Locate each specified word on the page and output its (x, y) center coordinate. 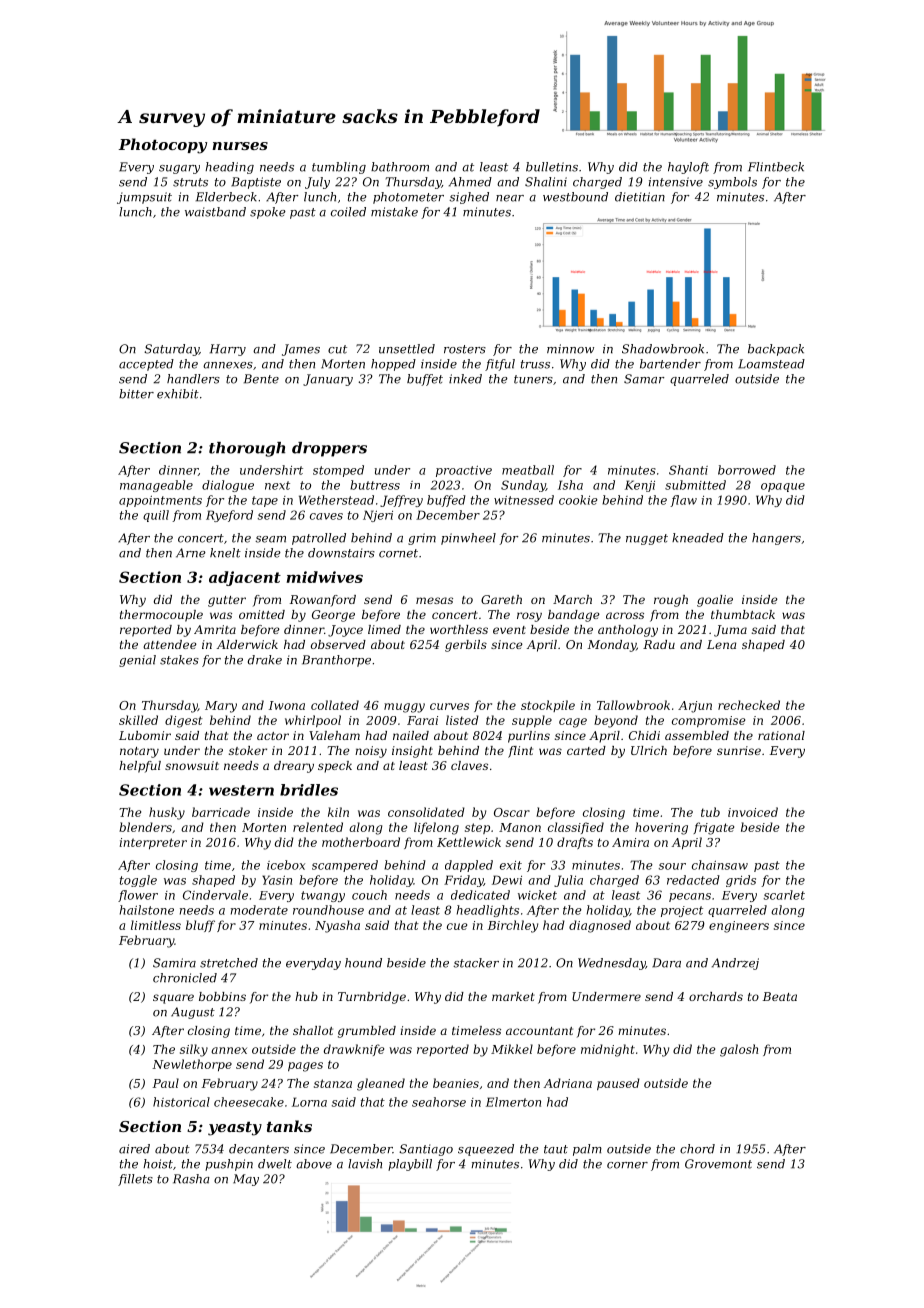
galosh (739, 1050)
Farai (422, 720)
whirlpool (313, 721)
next (277, 485)
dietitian (640, 197)
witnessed (524, 500)
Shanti (688, 470)
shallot (313, 1030)
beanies (456, 1083)
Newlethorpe (192, 1065)
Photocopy (163, 146)
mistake (394, 212)
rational (781, 735)
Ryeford (229, 516)
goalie (715, 601)
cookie (578, 500)
